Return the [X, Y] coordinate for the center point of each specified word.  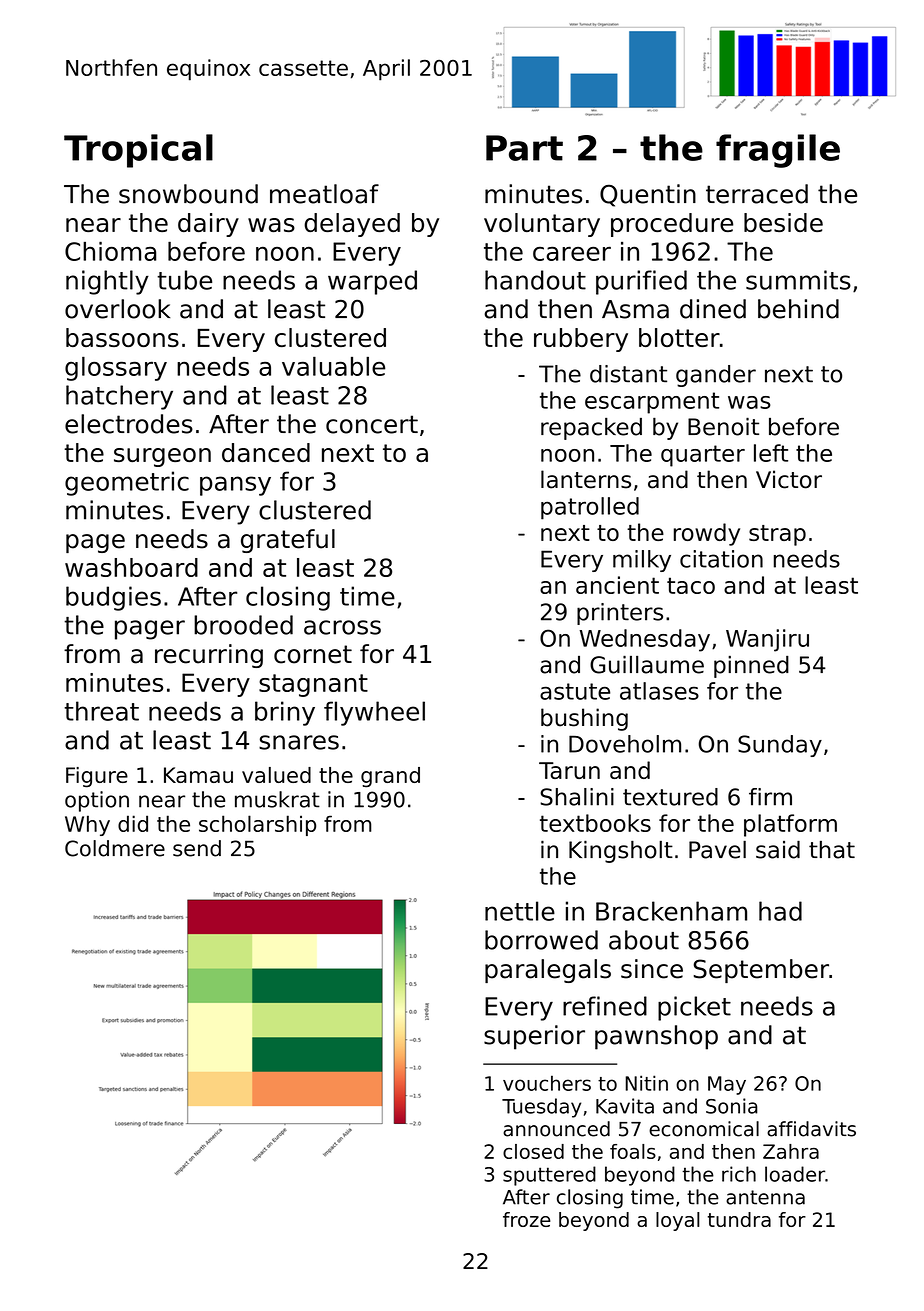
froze [527, 1219]
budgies [113, 598]
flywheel [374, 713]
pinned [751, 667]
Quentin [648, 195]
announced [556, 1129]
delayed [352, 225]
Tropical [138, 151]
